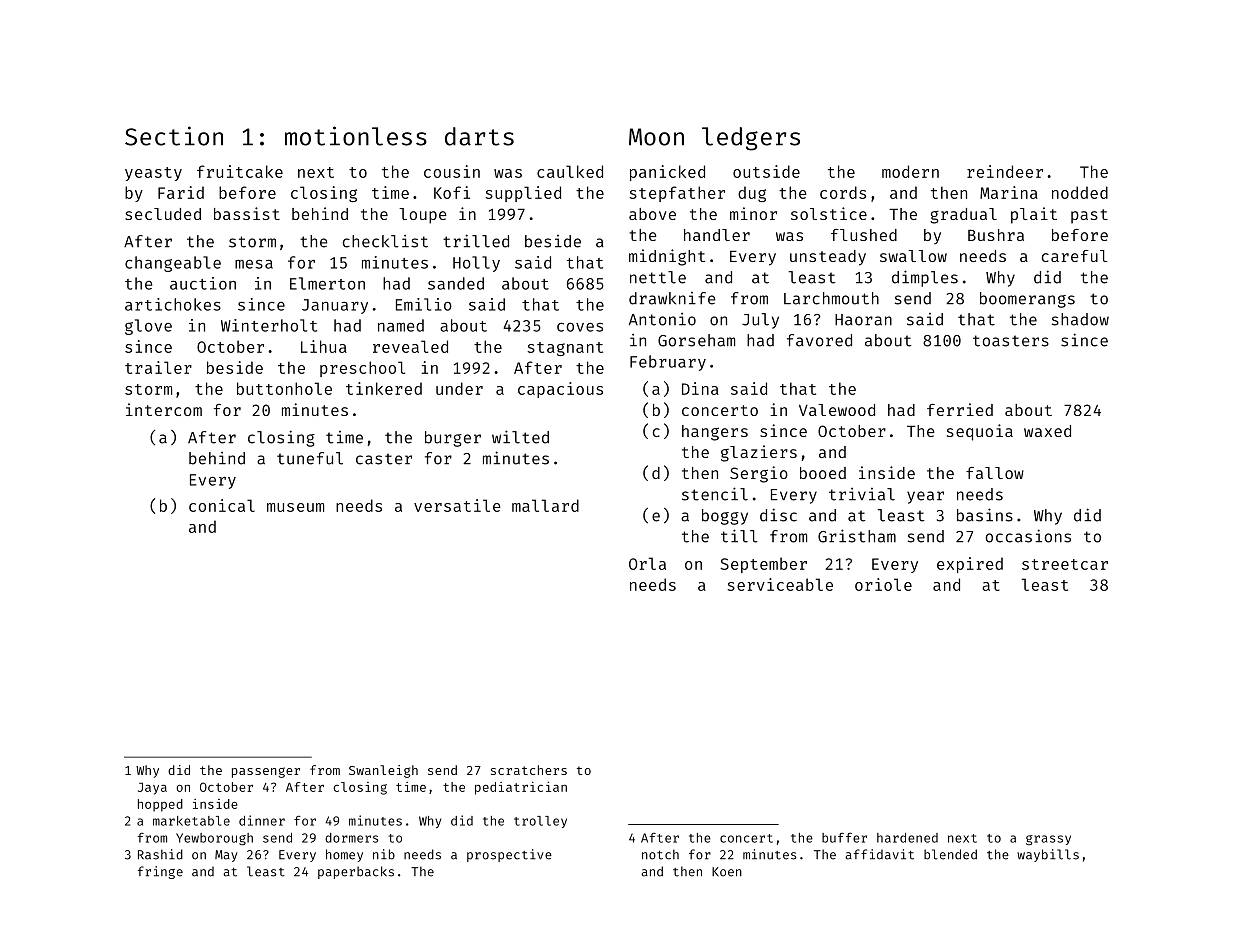 The height and width of the screenshot is (952, 1233). I want to click on versatile, so click(457, 505).
